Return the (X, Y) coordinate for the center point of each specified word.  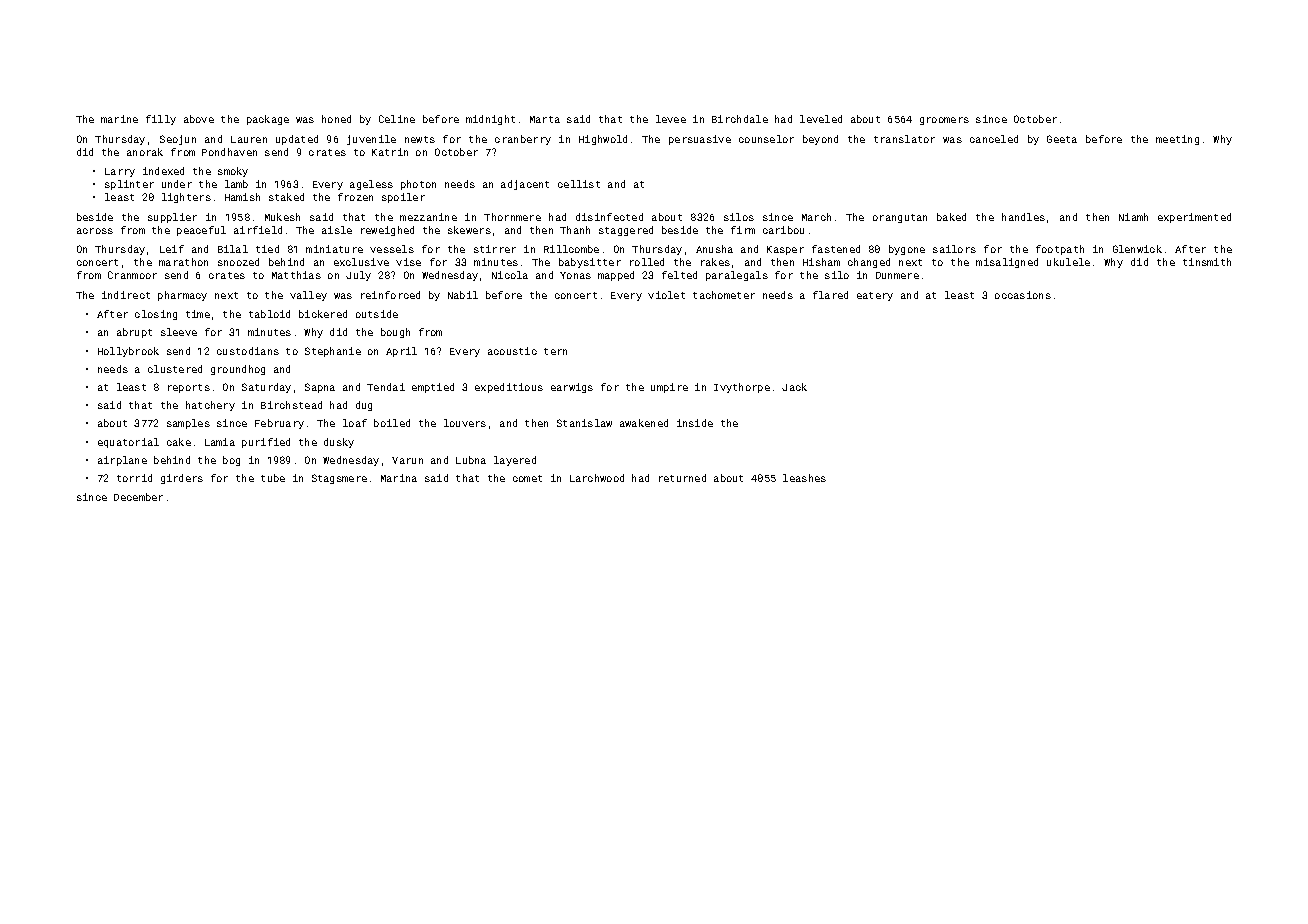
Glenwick (1137, 249)
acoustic (512, 351)
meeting (1177, 140)
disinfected (609, 217)
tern (555, 351)
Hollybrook (128, 352)
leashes (804, 478)
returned (682, 478)
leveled (821, 119)
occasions (1023, 295)
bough (395, 333)
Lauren (249, 139)
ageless (371, 185)
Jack (794, 387)
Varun (407, 460)
